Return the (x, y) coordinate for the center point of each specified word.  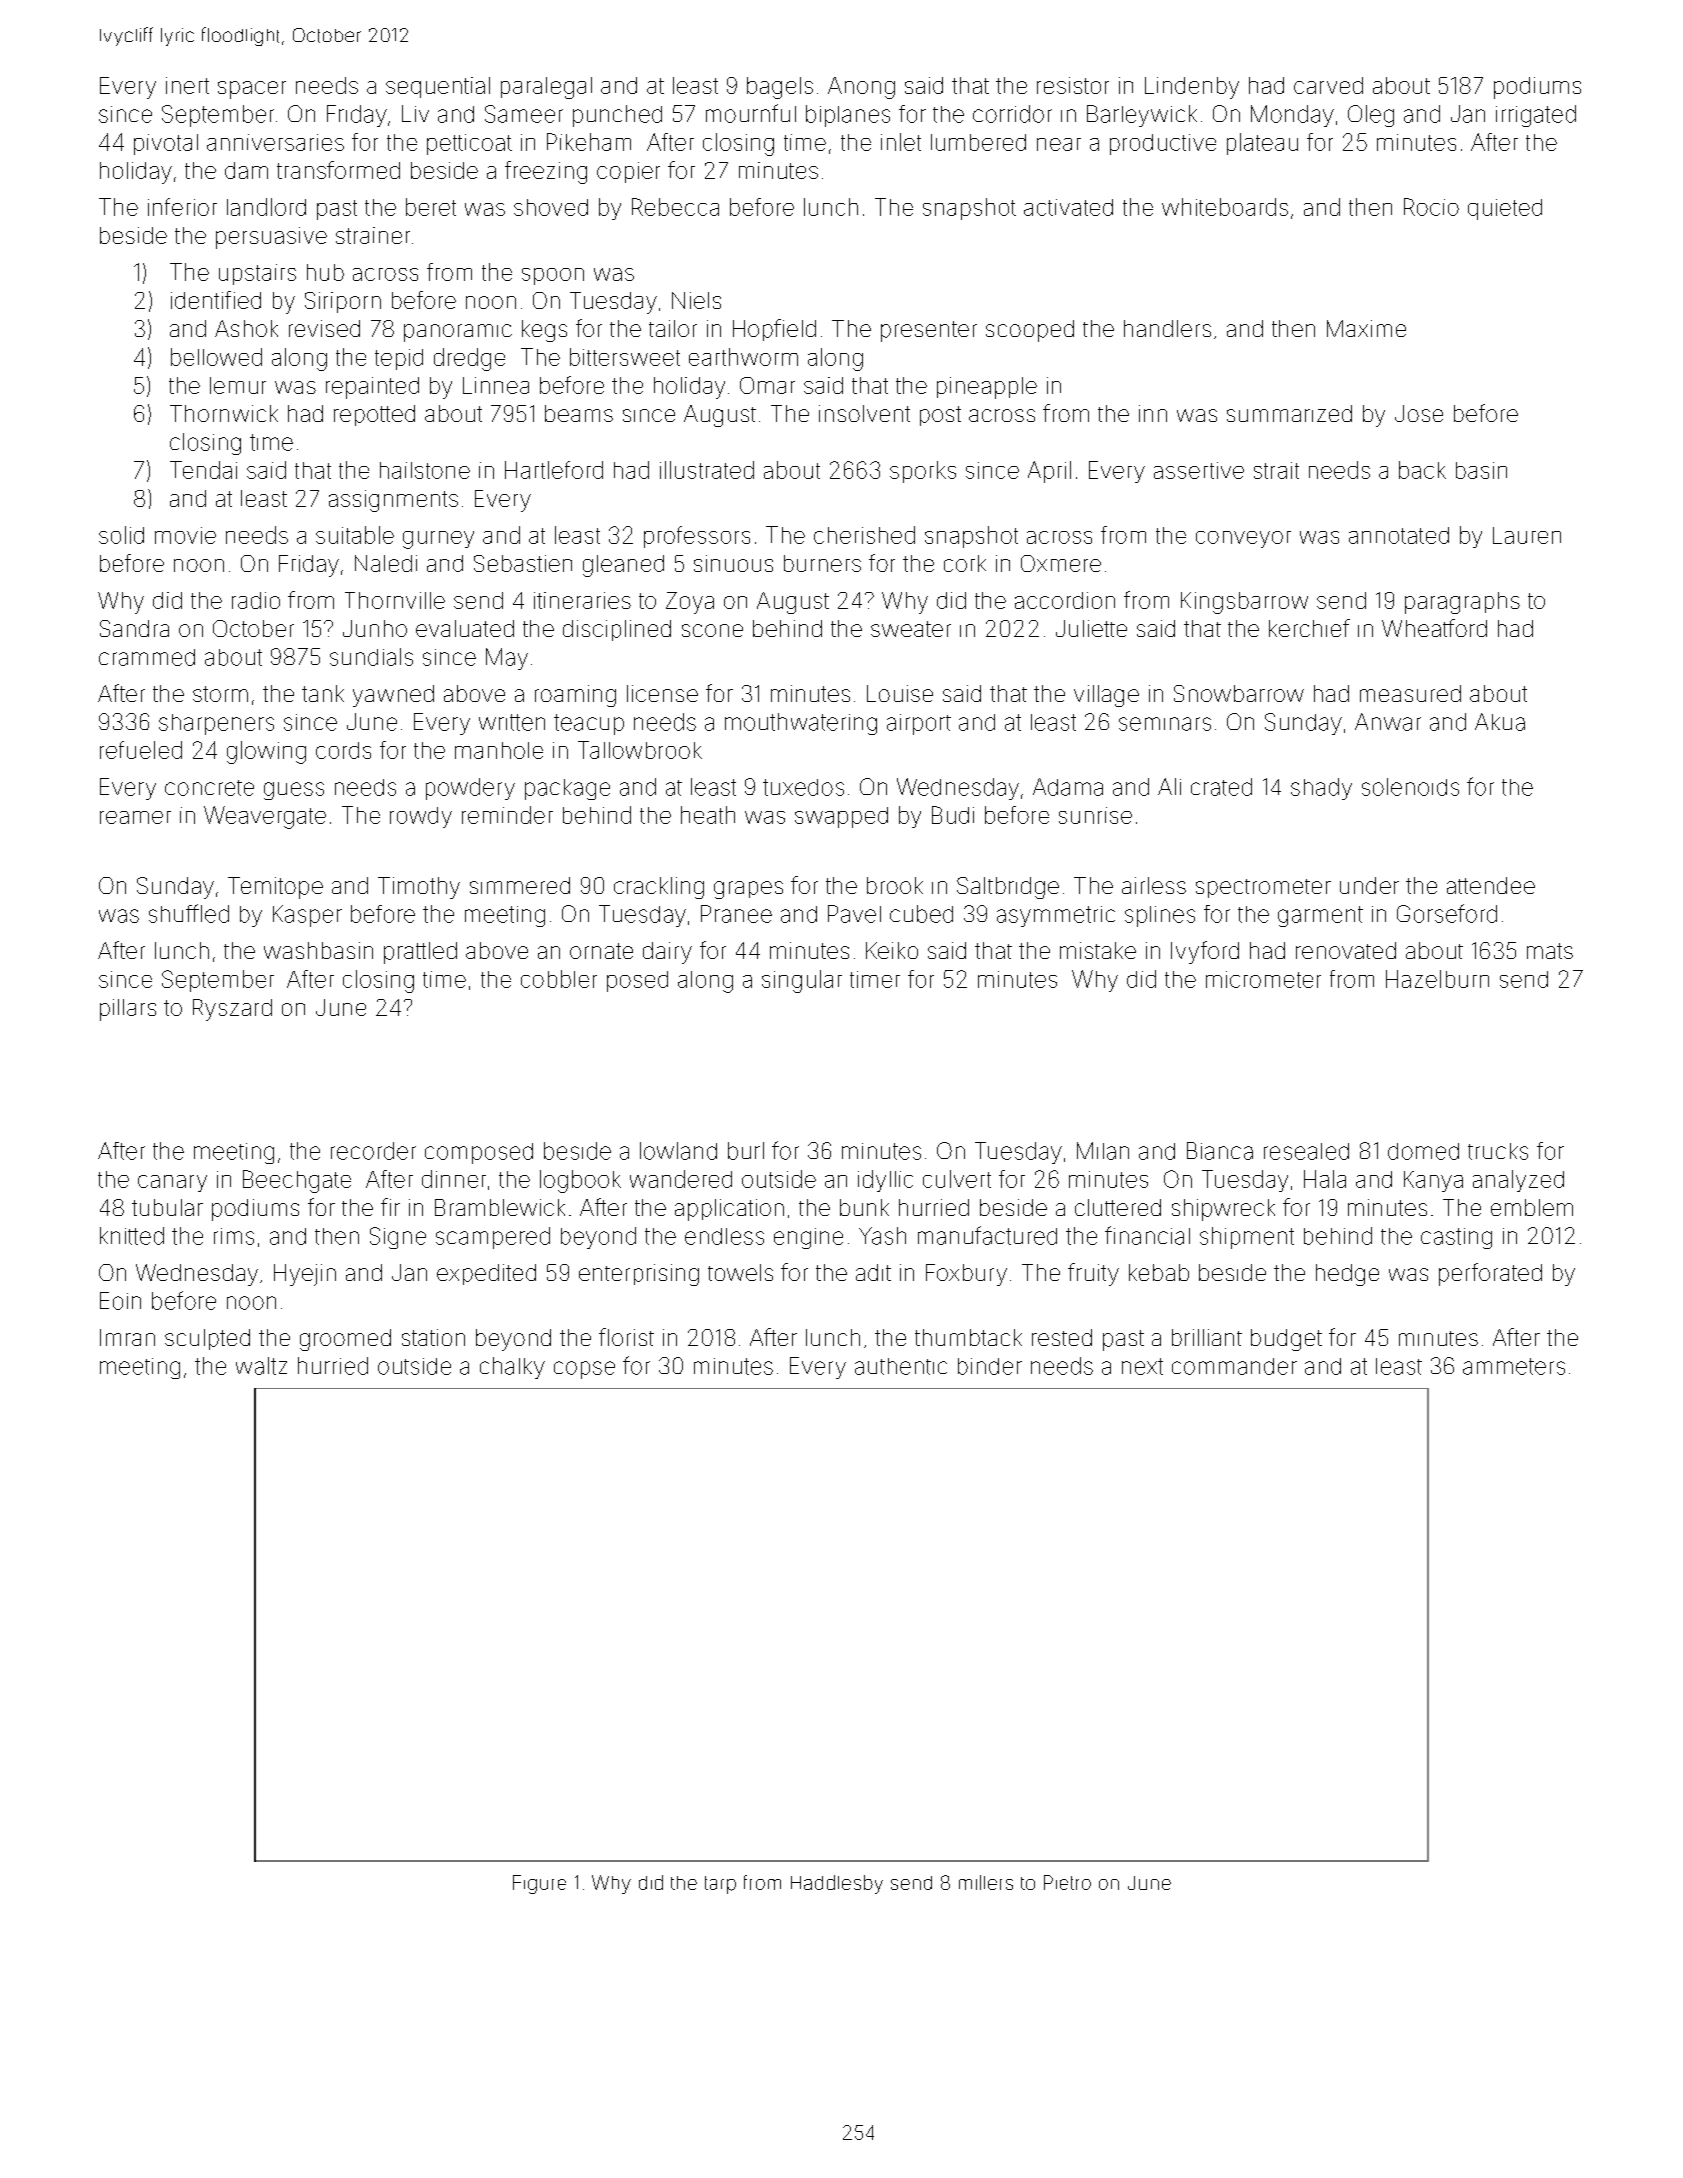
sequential (438, 87)
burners (822, 563)
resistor (1073, 85)
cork (965, 563)
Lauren (1527, 535)
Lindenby (1192, 88)
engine (808, 1238)
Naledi (386, 563)
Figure (539, 1884)
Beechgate (297, 1181)
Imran (127, 1337)
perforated (1490, 1274)
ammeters (1514, 1366)
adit (873, 1272)
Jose (1419, 413)
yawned (393, 696)
